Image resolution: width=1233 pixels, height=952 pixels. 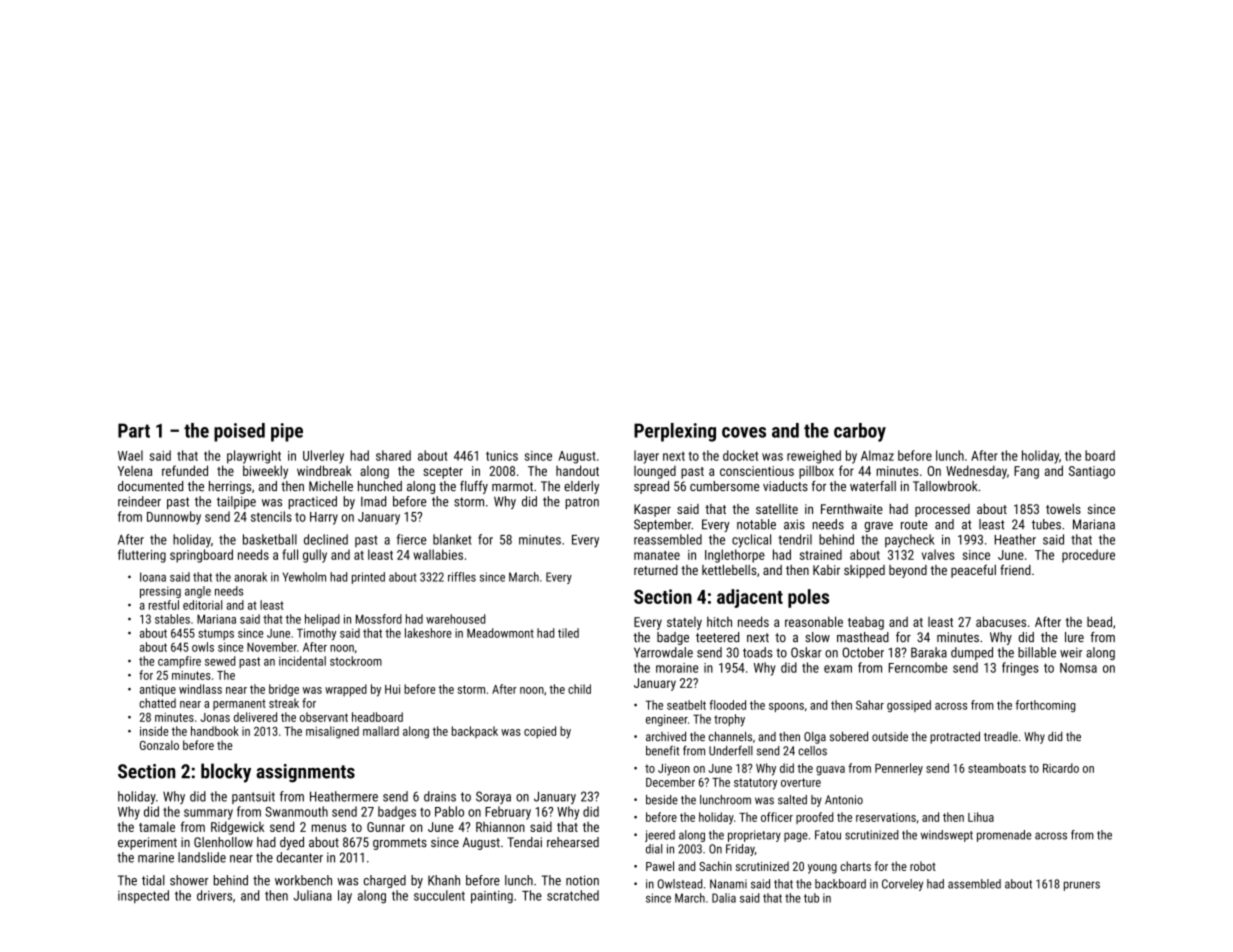 I want to click on teabag, so click(x=866, y=623).
